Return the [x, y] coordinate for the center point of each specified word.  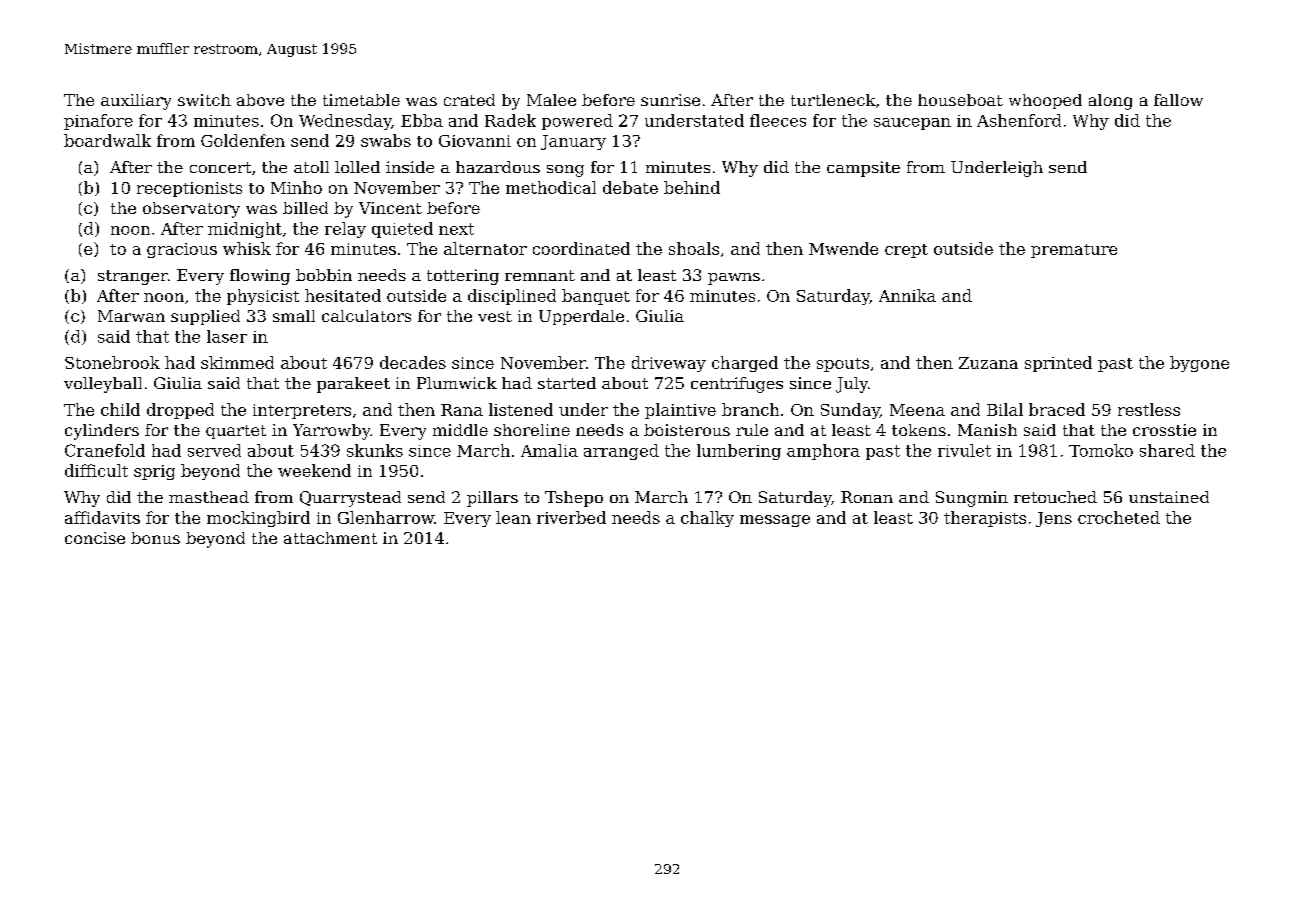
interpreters [302, 411]
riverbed [571, 517]
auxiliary [136, 102]
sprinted [1058, 364]
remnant [540, 275]
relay [345, 230]
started [567, 383]
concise [95, 538]
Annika [907, 295]
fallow [1178, 100]
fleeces [778, 120]
